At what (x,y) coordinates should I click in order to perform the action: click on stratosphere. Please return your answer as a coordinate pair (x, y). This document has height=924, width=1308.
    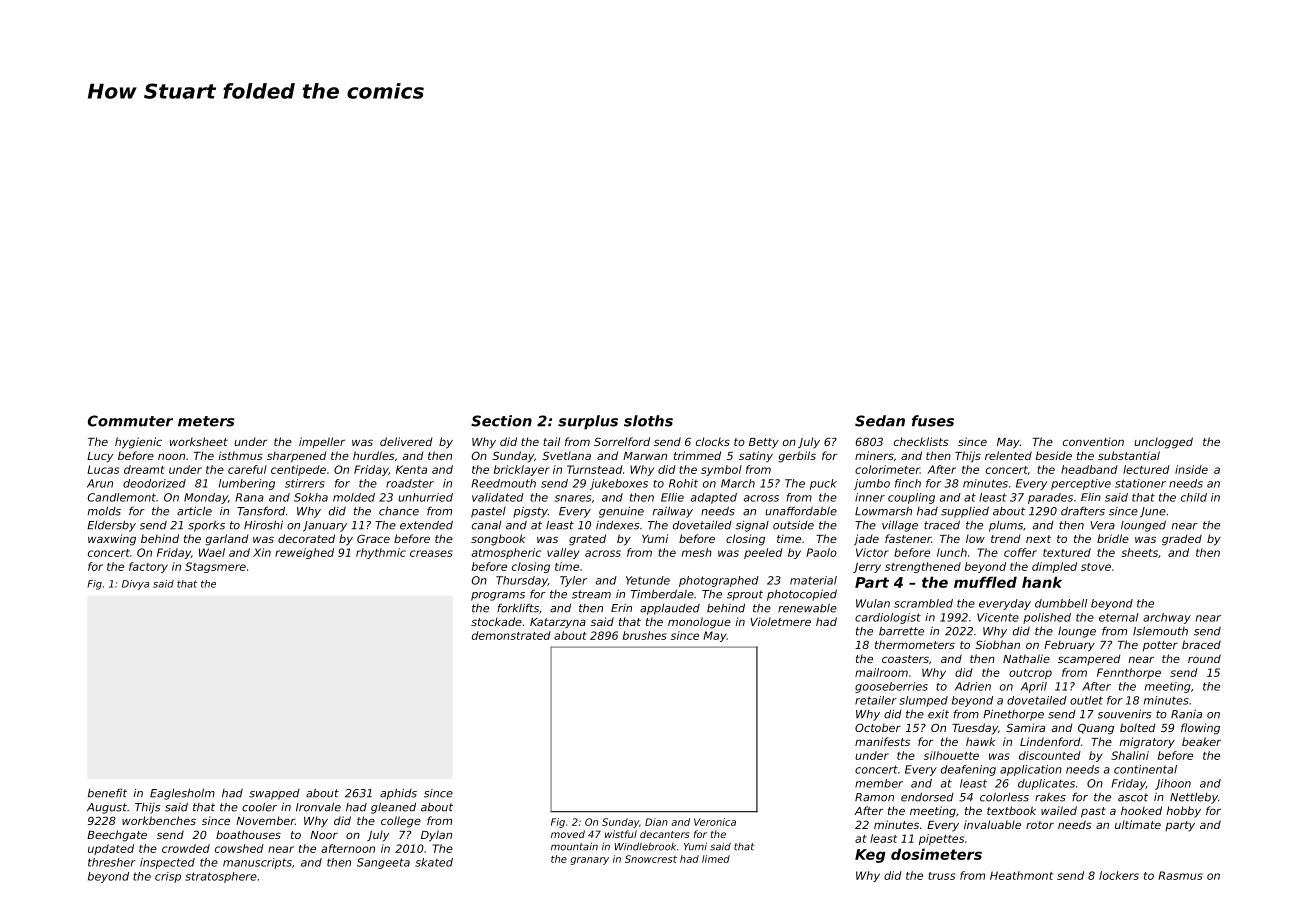
    Looking at the image, I should click on (221, 877).
